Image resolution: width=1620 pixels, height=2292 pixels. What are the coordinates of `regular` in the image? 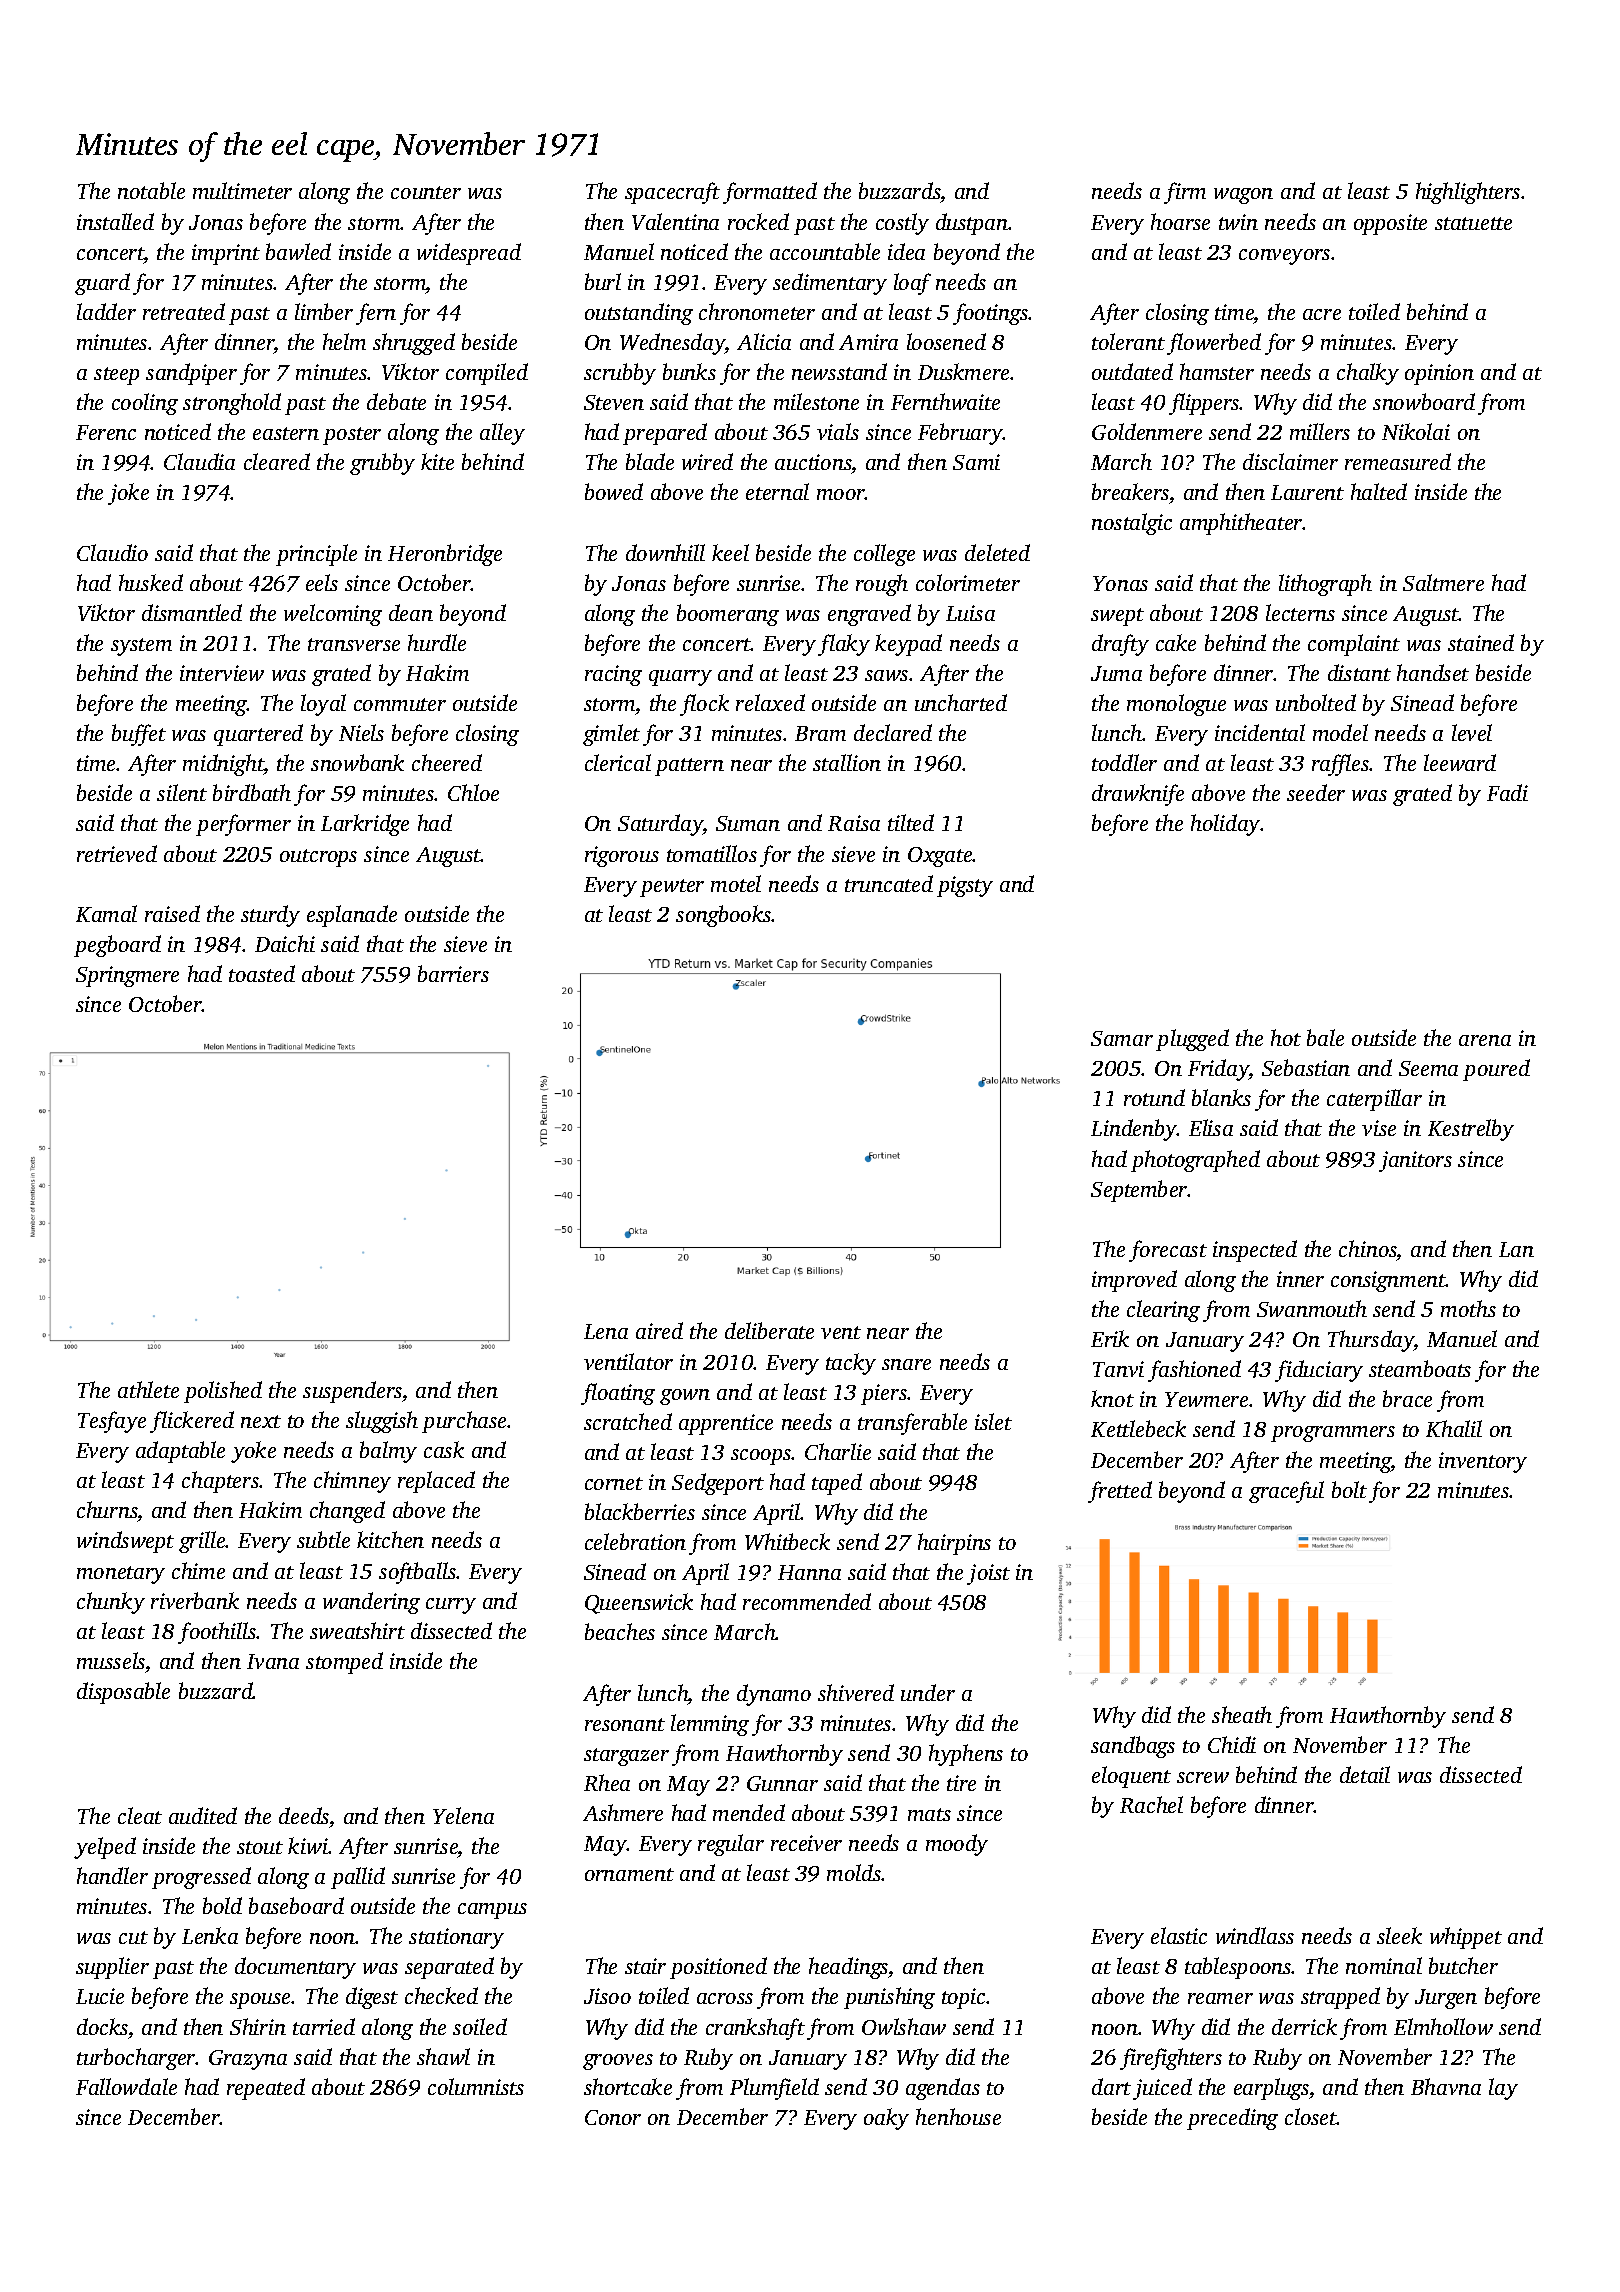 It's located at (731, 1845).
